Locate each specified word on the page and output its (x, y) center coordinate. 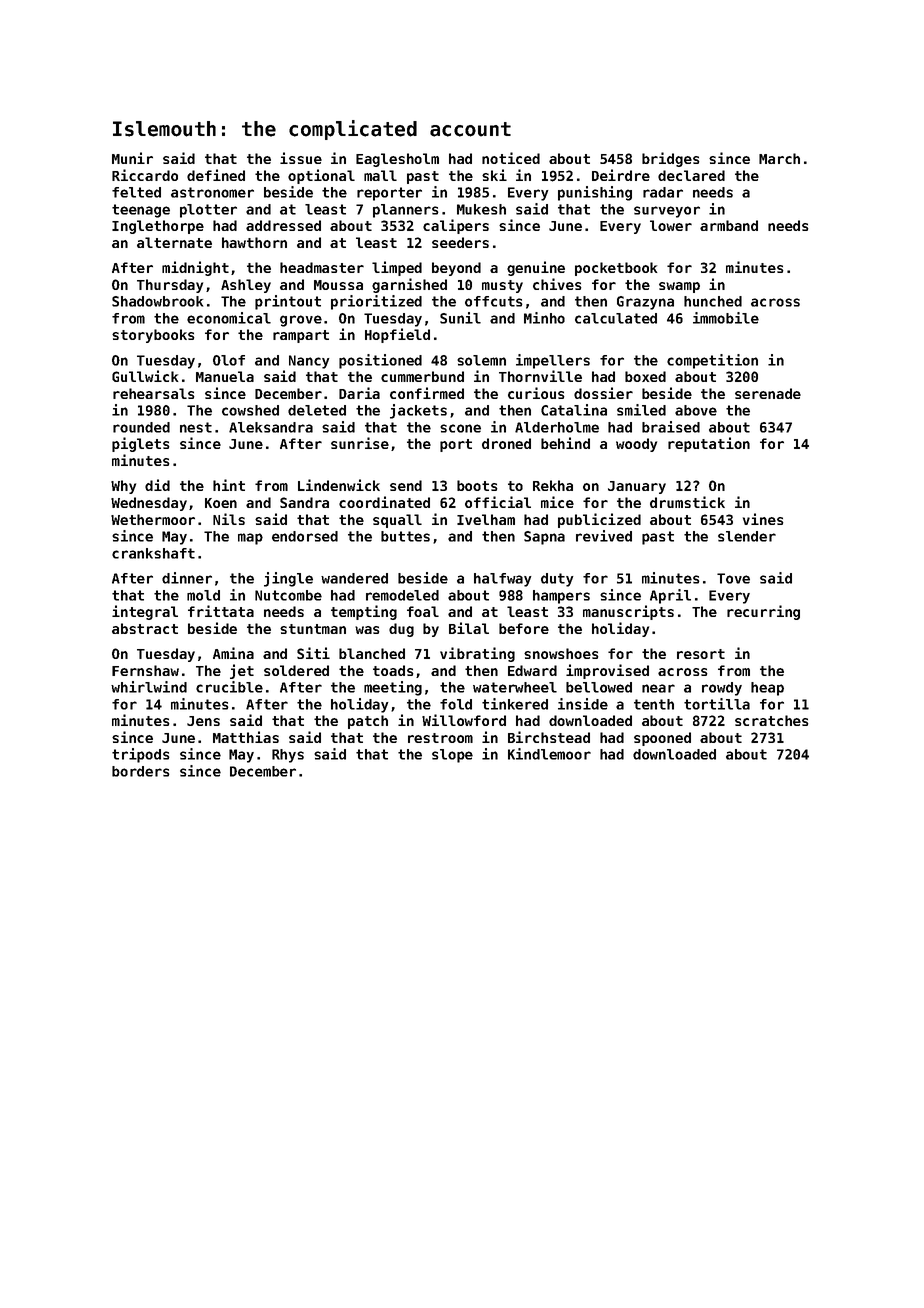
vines (763, 519)
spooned (662, 739)
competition (712, 361)
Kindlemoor (549, 754)
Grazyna (645, 303)
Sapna (544, 538)
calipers (456, 226)
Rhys (288, 756)
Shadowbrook (157, 301)
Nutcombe (288, 595)
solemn (481, 360)
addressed (283, 225)
